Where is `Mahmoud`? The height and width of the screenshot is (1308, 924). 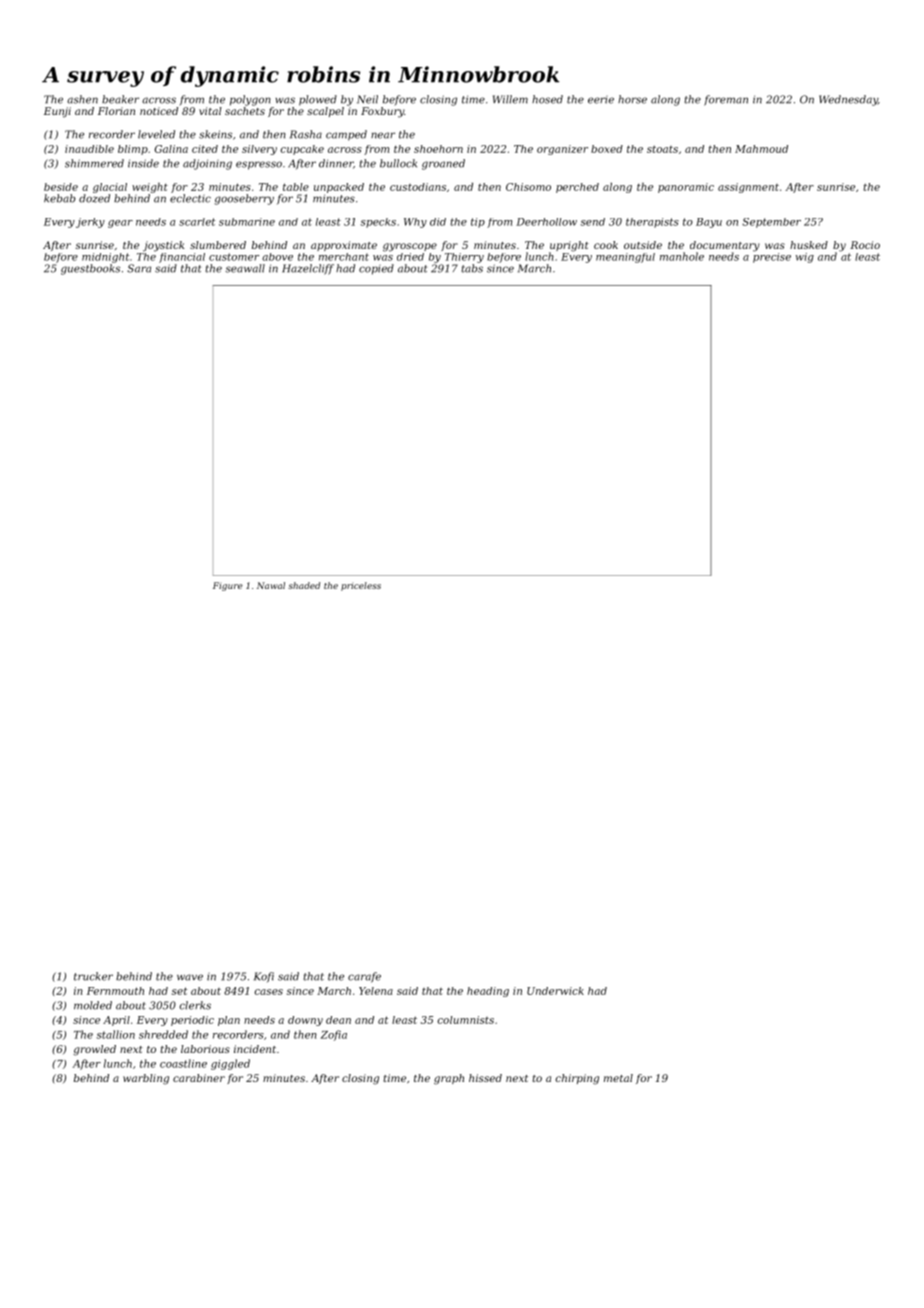
Mahmoud is located at coordinates (761, 149).
